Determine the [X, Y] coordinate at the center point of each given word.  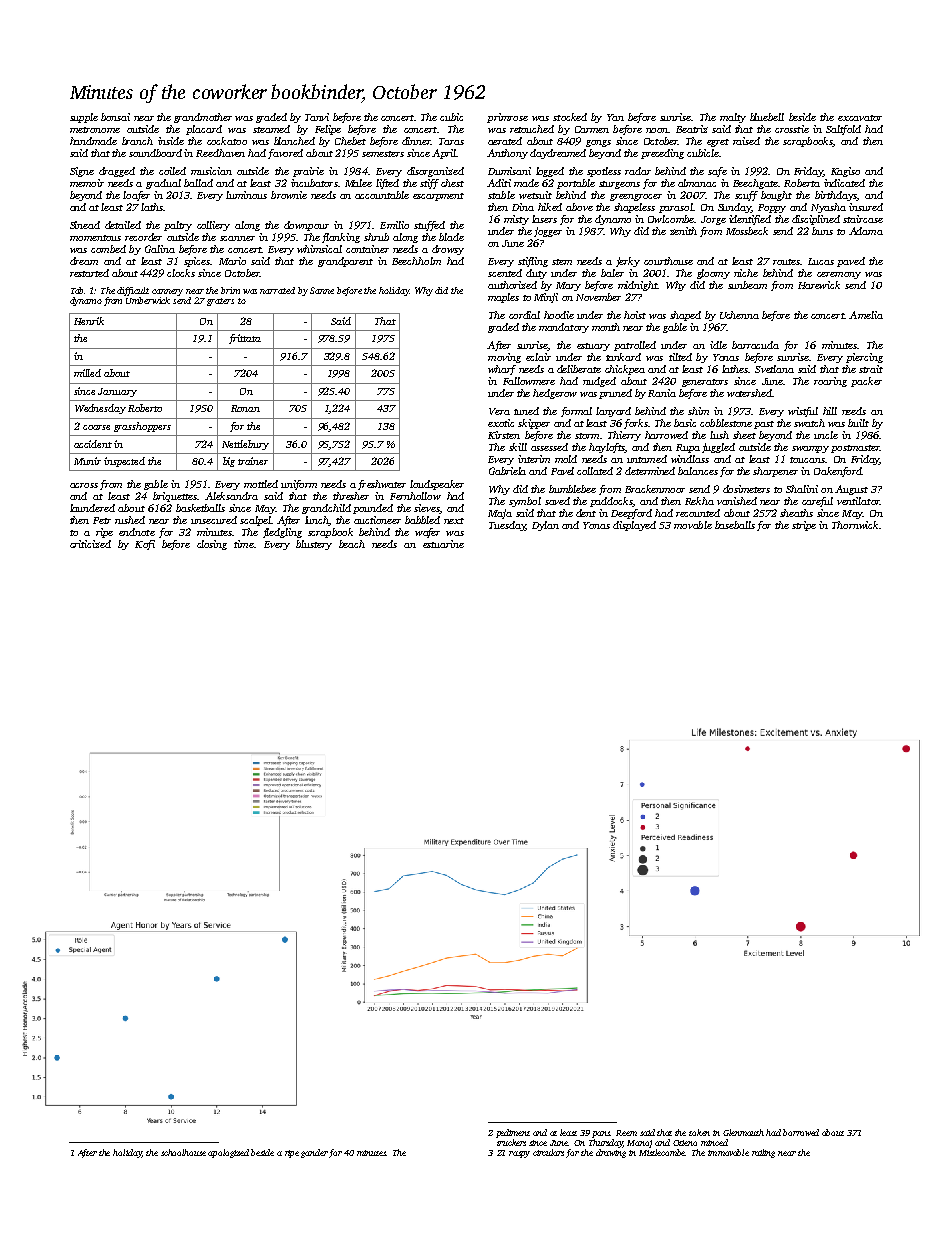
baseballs [735, 525]
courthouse [668, 261]
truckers [511, 1142]
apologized [228, 1153]
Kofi [145, 545]
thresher [351, 496]
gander [314, 1153]
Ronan [245, 408]
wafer [427, 533]
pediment [513, 1133]
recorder [143, 237]
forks [636, 424]
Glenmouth [743, 1132]
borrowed [801, 1132]
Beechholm [416, 261]
